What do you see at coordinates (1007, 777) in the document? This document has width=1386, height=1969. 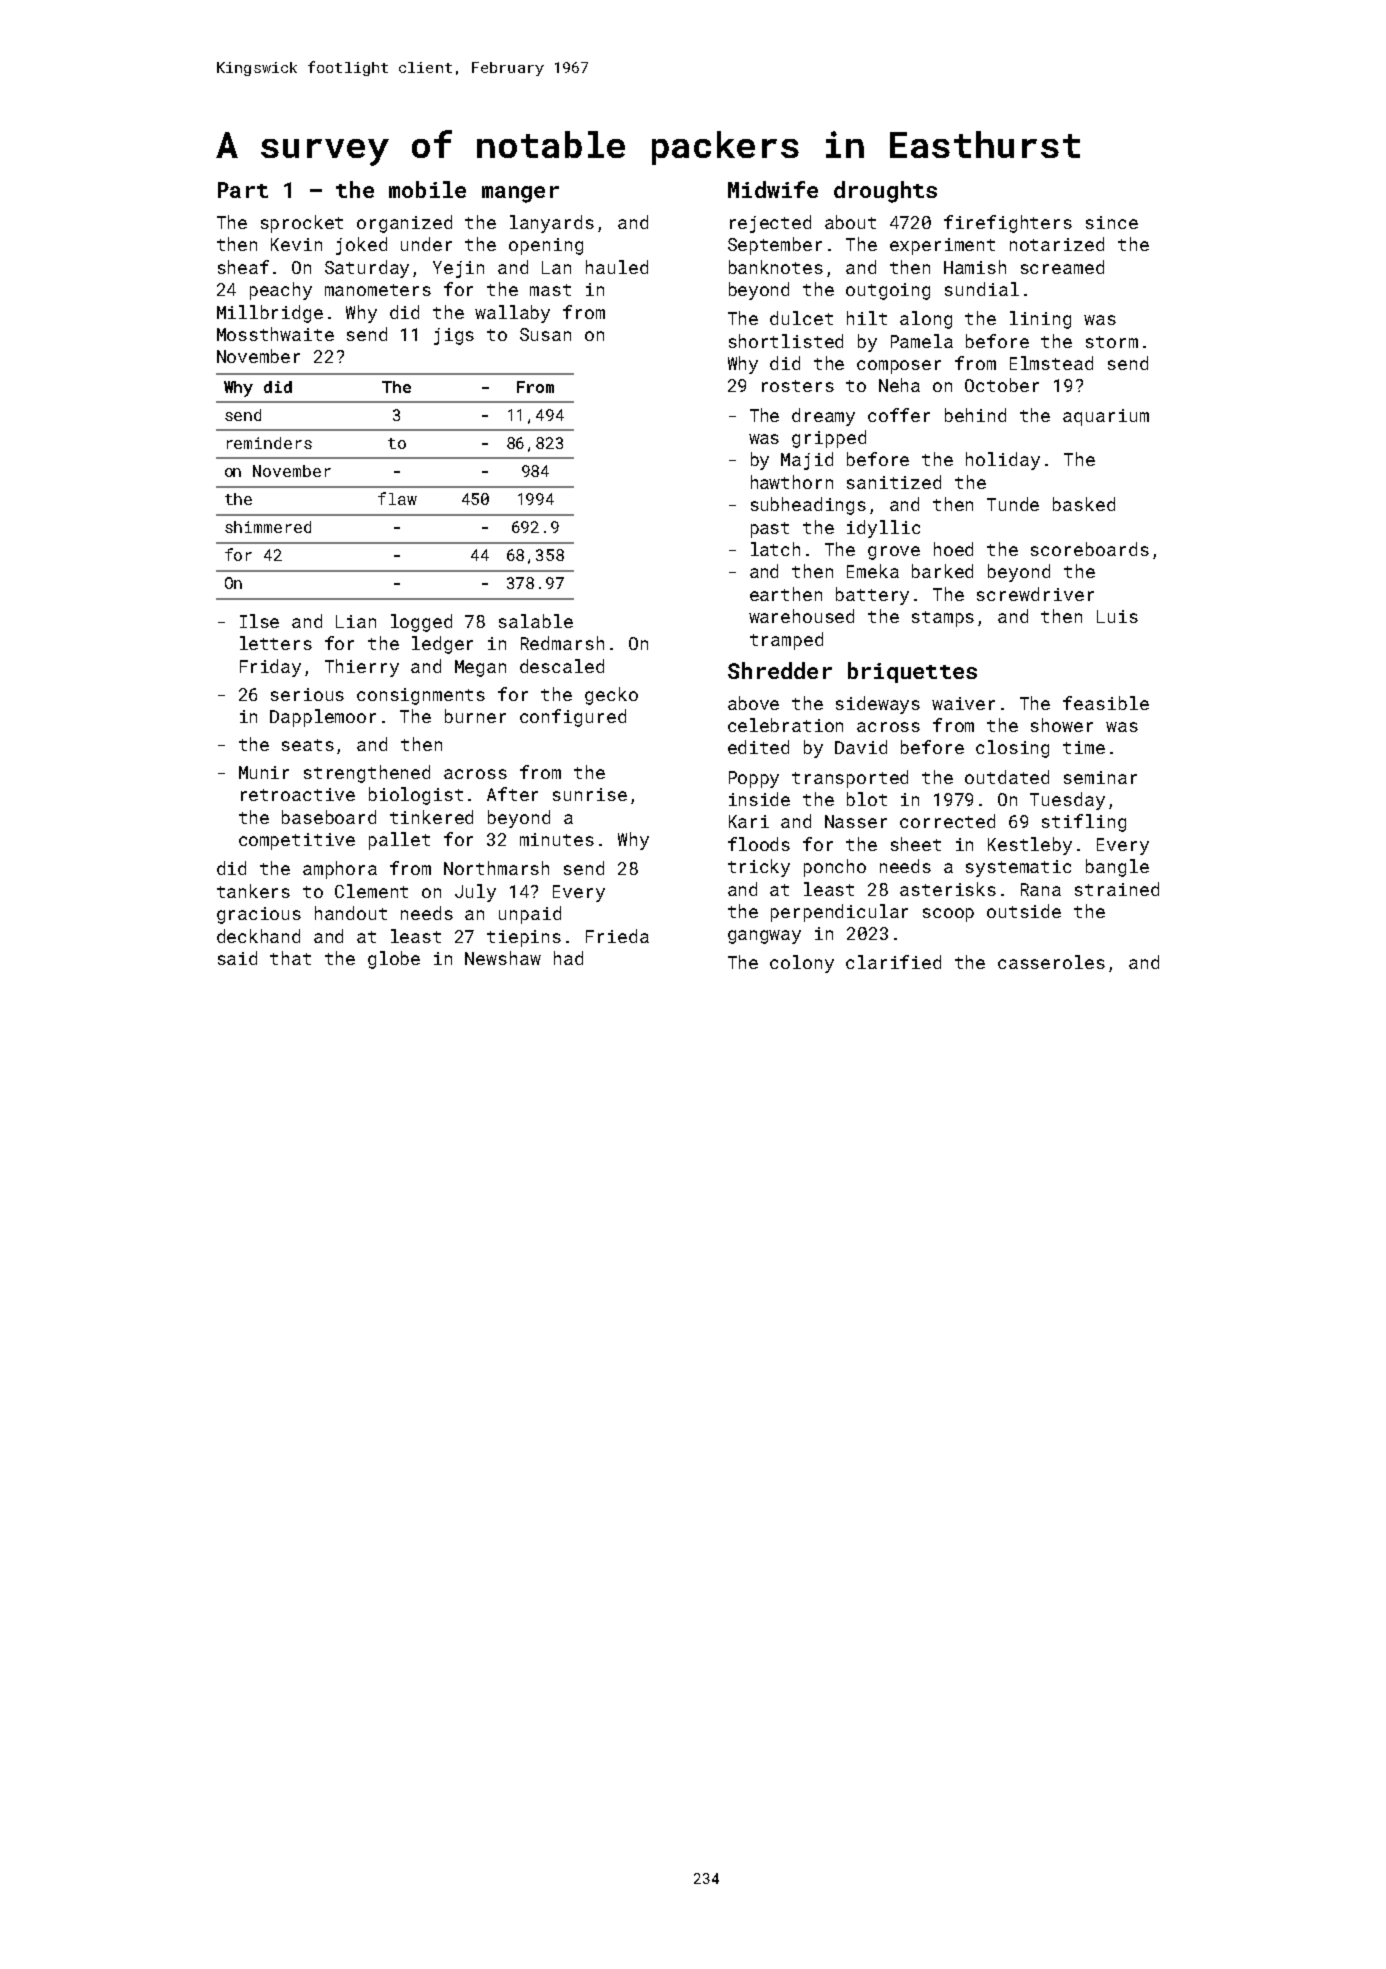 I see `outdated` at bounding box center [1007, 777].
